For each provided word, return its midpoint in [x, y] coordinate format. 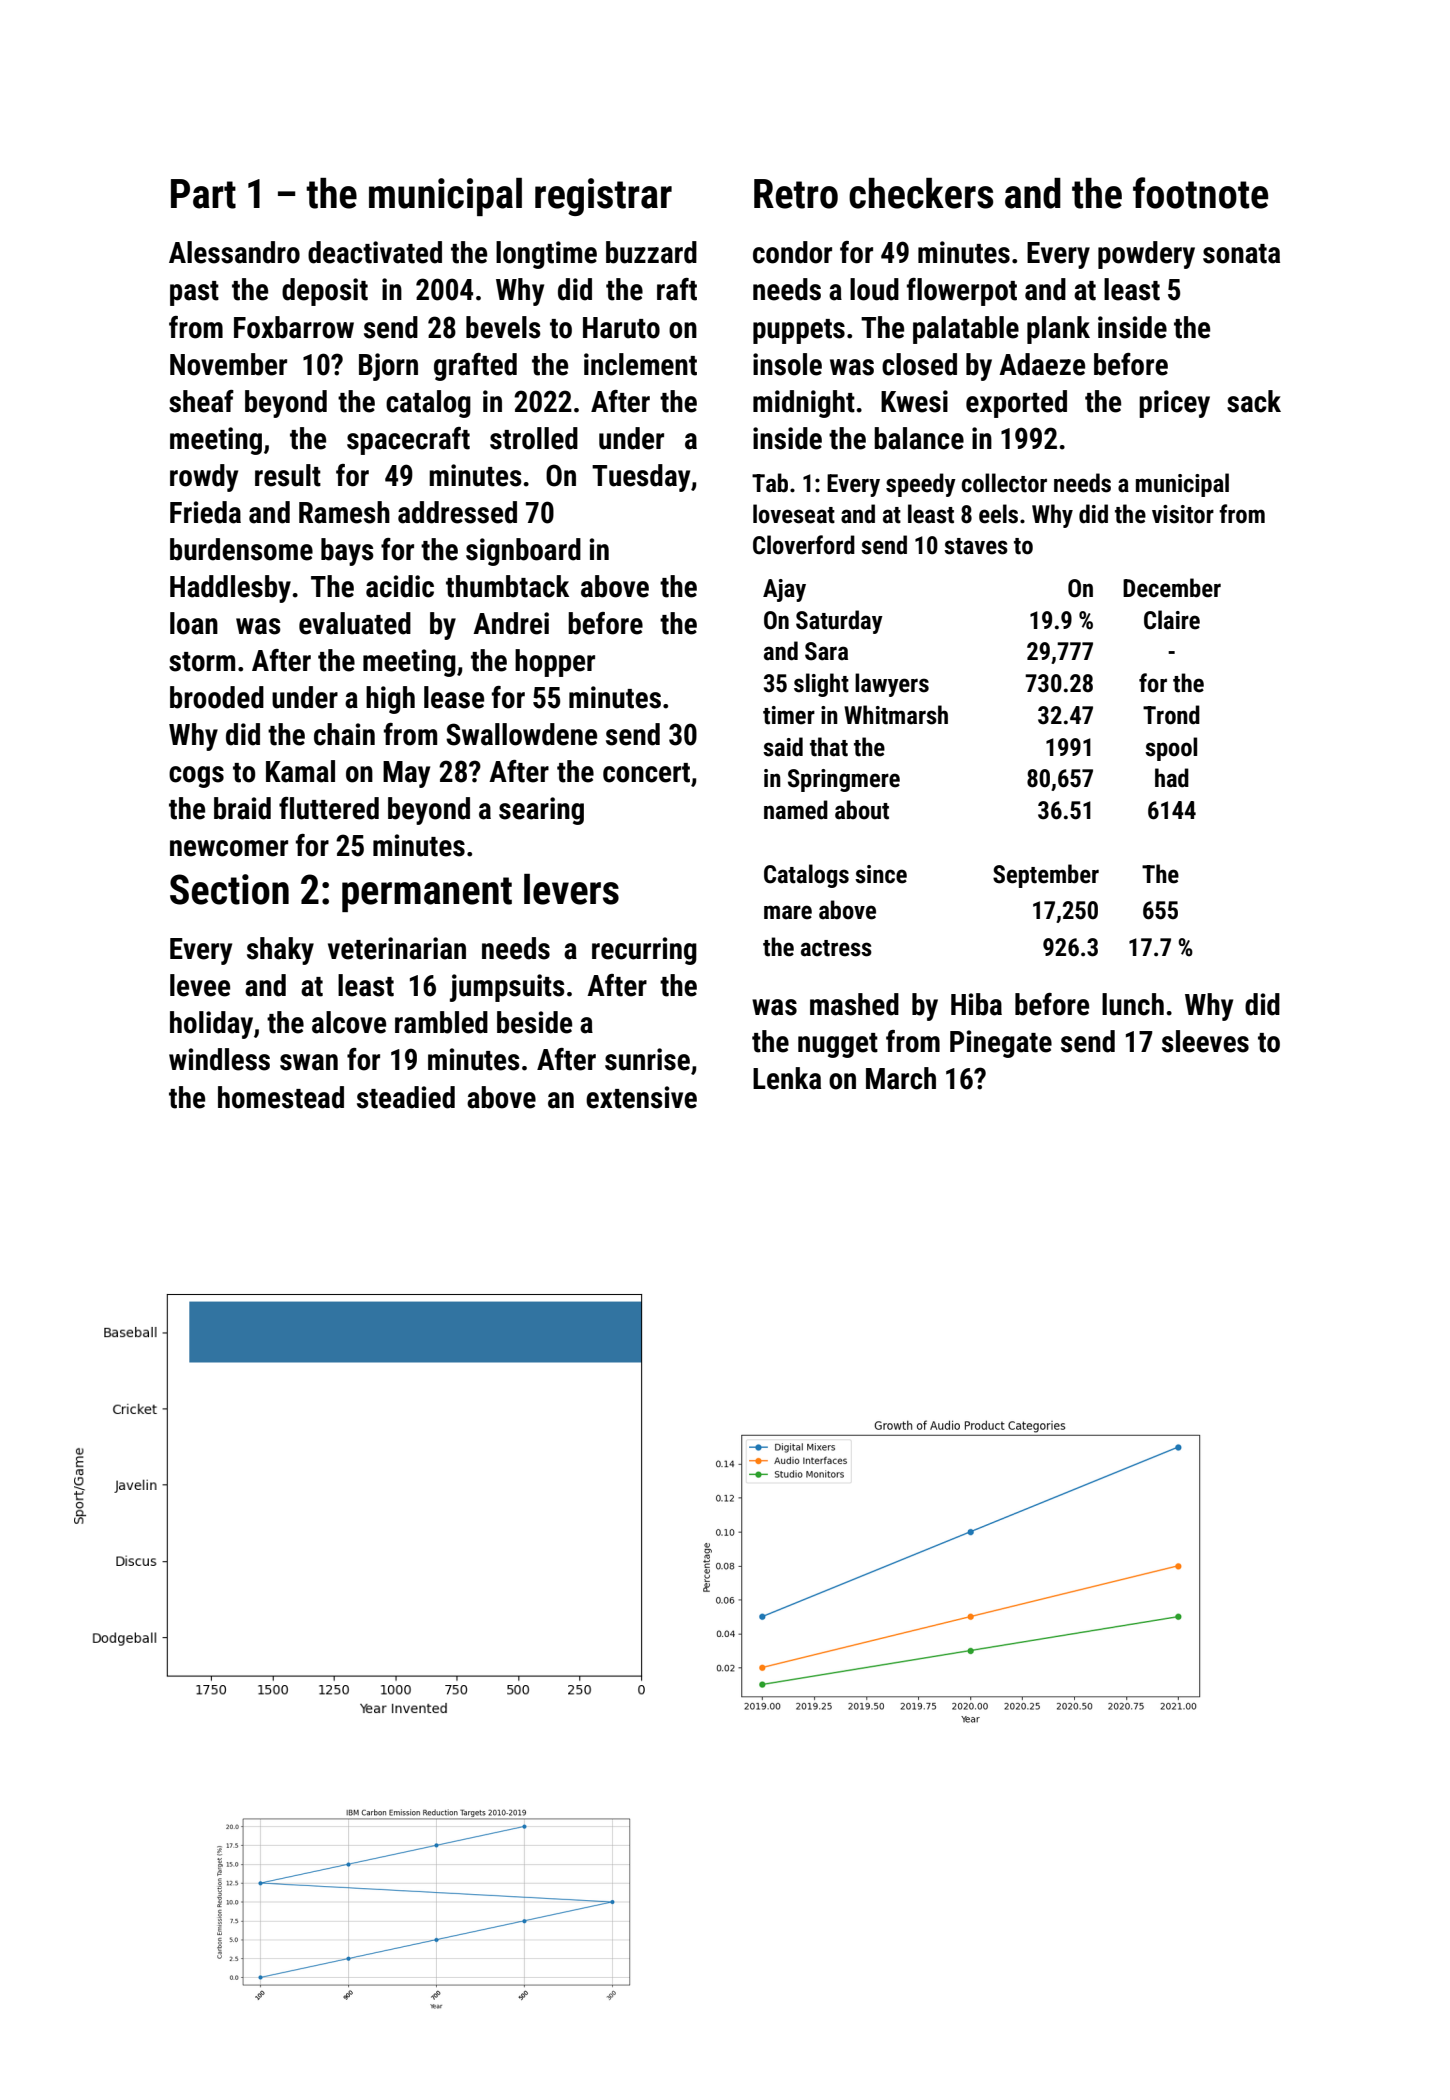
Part [203, 194]
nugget [838, 1045]
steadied [406, 1097]
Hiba [976, 1004]
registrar [603, 197]
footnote [1200, 193]
